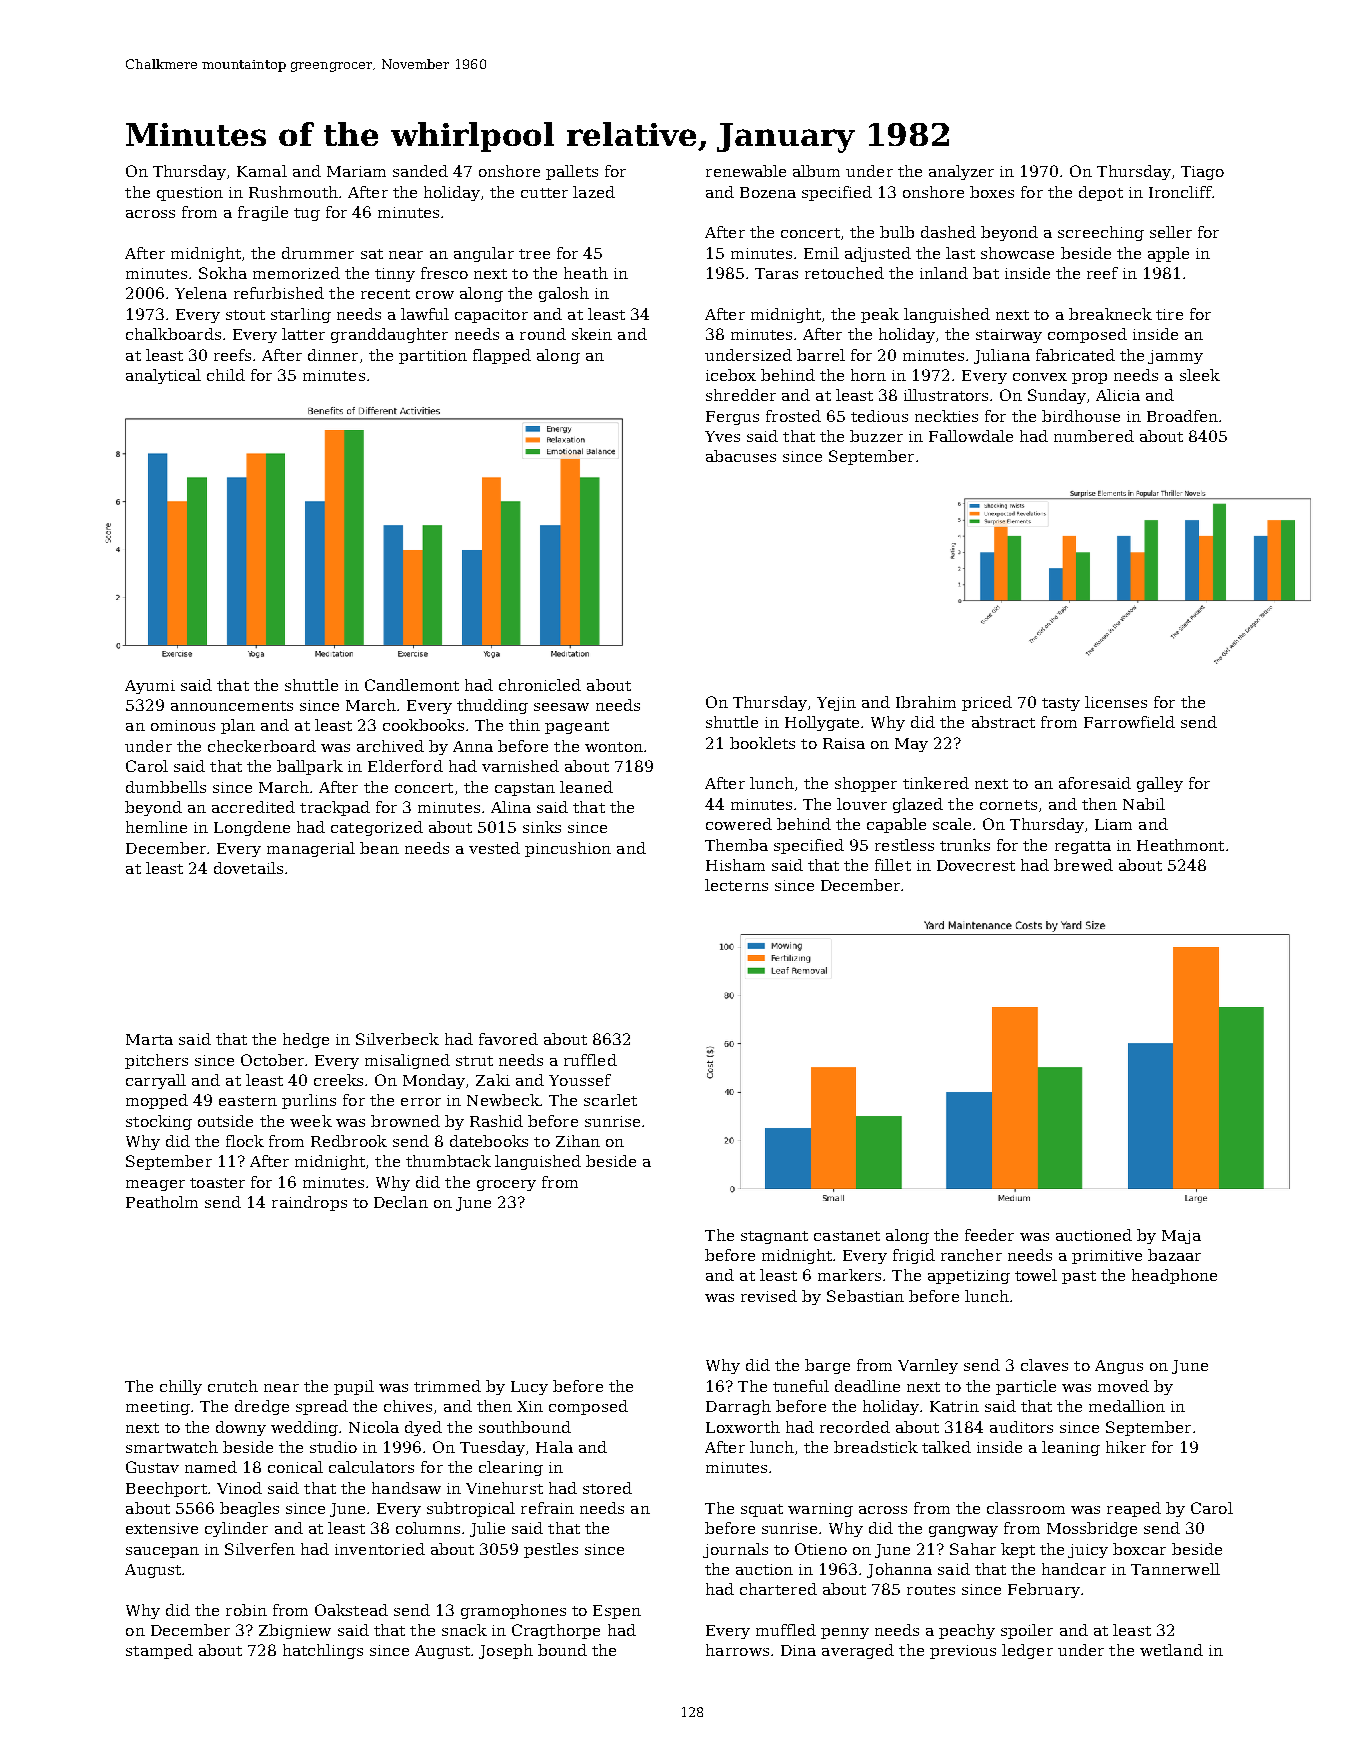  What do you see at coordinates (190, 194) in the screenshot?
I see `question` at bounding box center [190, 194].
